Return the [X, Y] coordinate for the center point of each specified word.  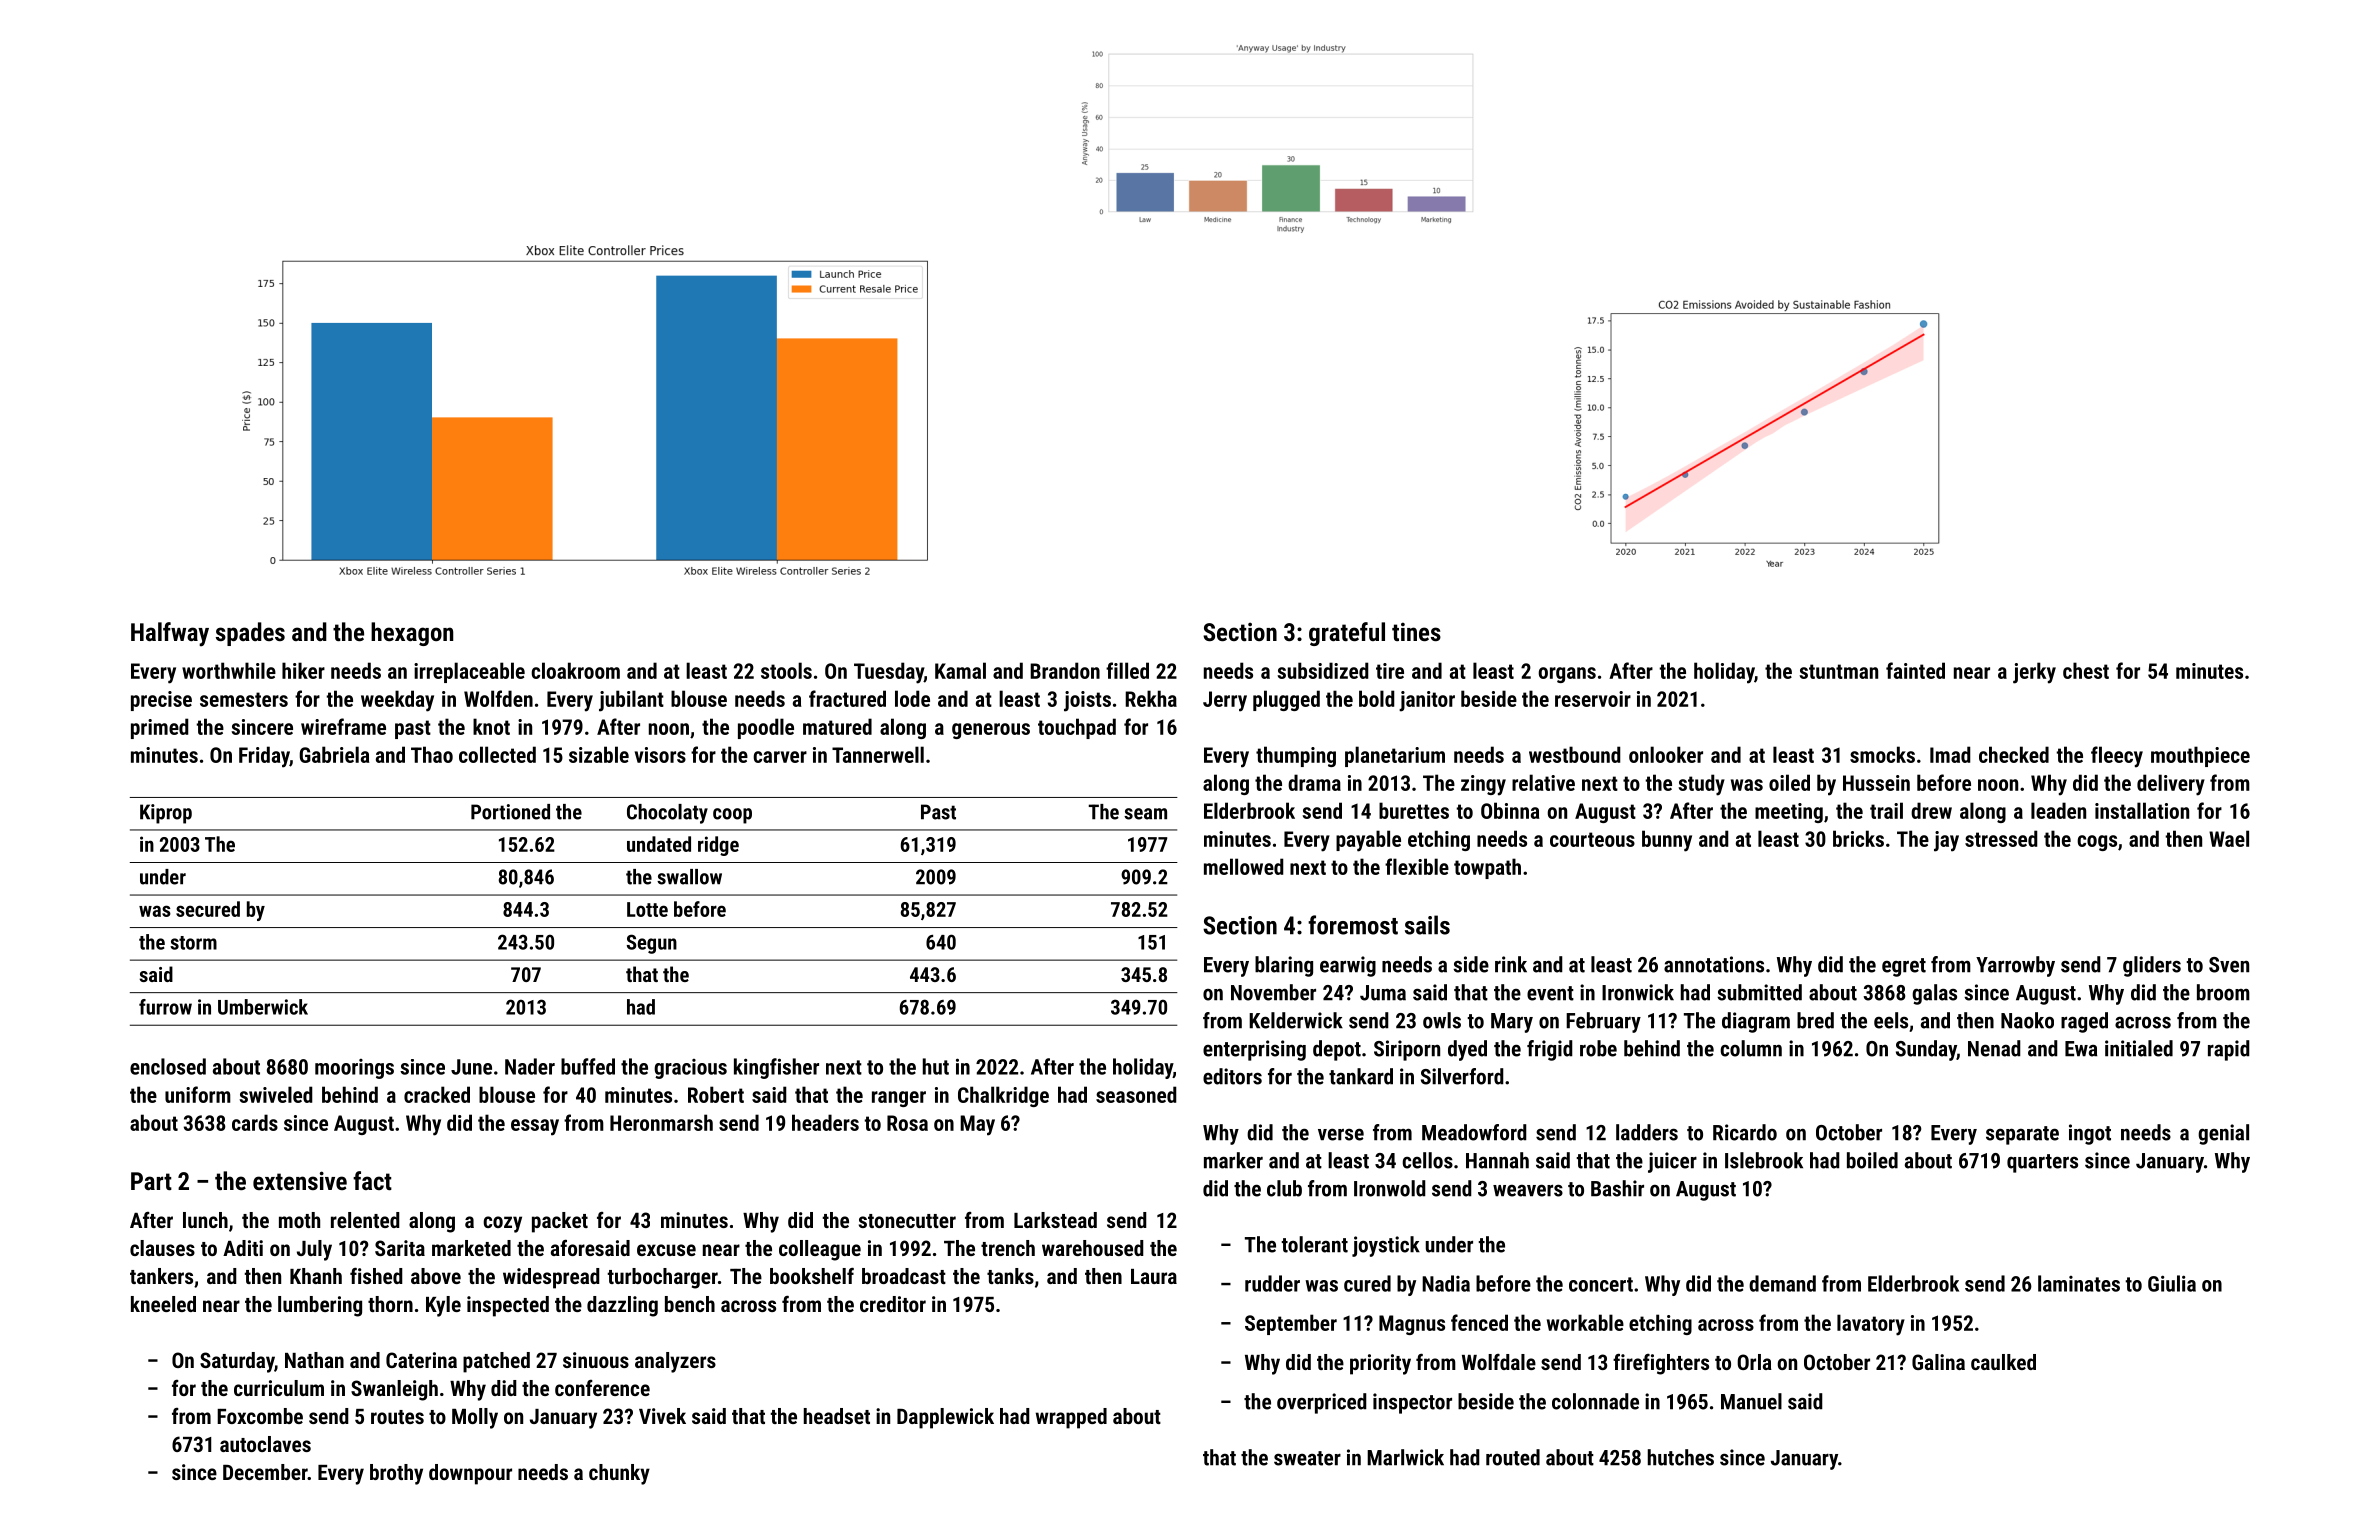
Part [151, 1181]
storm [193, 943]
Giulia [2172, 1283]
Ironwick [1638, 992]
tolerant [1314, 1244]
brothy [396, 1474]
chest [2086, 670]
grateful [1347, 634]
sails [1427, 925]
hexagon [412, 634]
